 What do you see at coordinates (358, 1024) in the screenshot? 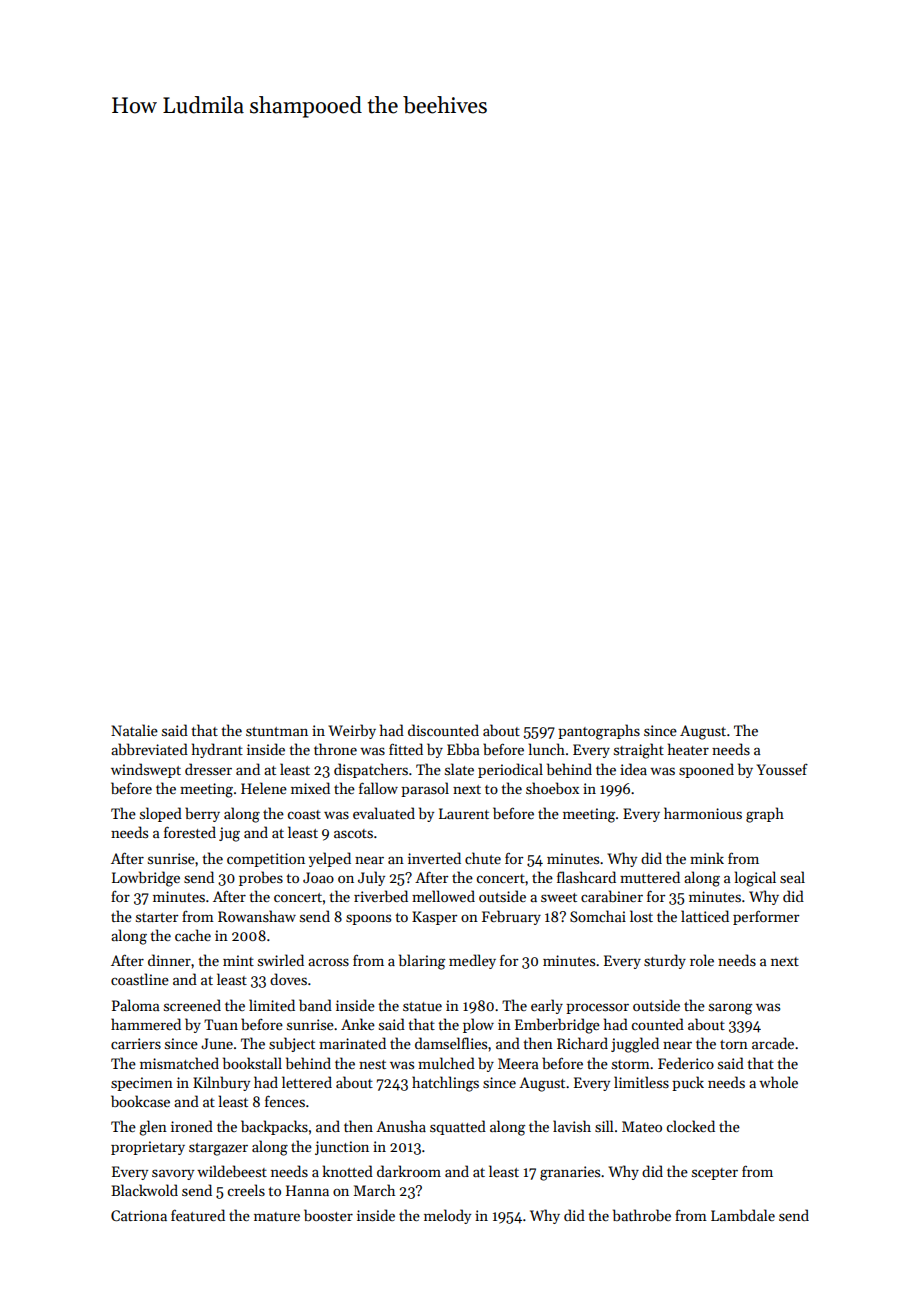
I see `Anke` at bounding box center [358, 1024].
